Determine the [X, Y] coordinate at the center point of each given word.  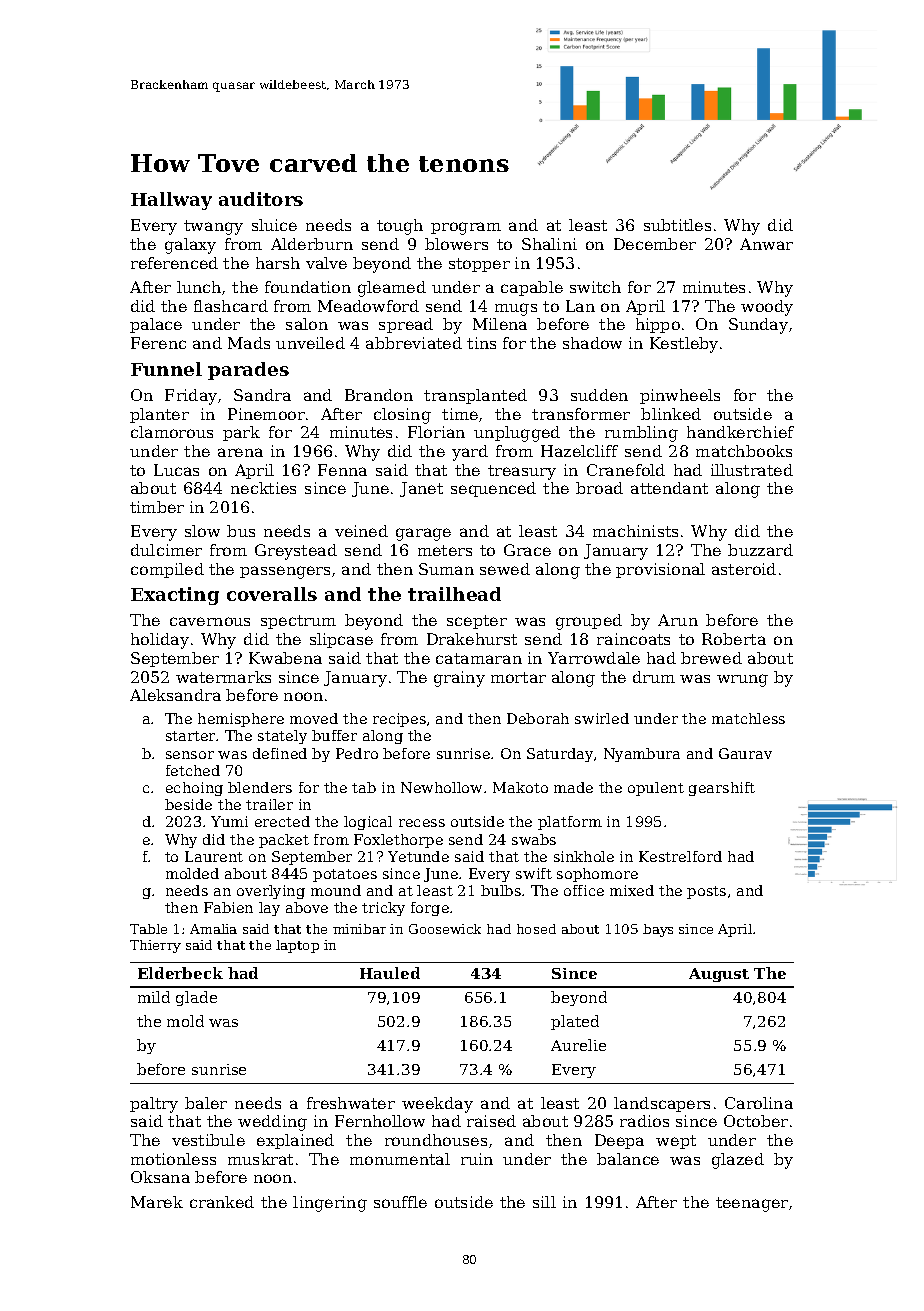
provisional [660, 570]
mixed [632, 890]
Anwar [766, 244]
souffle [400, 1202]
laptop [297, 946]
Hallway [171, 201]
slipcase [341, 640]
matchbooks [744, 451]
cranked [222, 1202]
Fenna [342, 470]
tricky [383, 909]
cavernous [210, 621]
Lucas [176, 470]
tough [400, 227]
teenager [752, 1204]
